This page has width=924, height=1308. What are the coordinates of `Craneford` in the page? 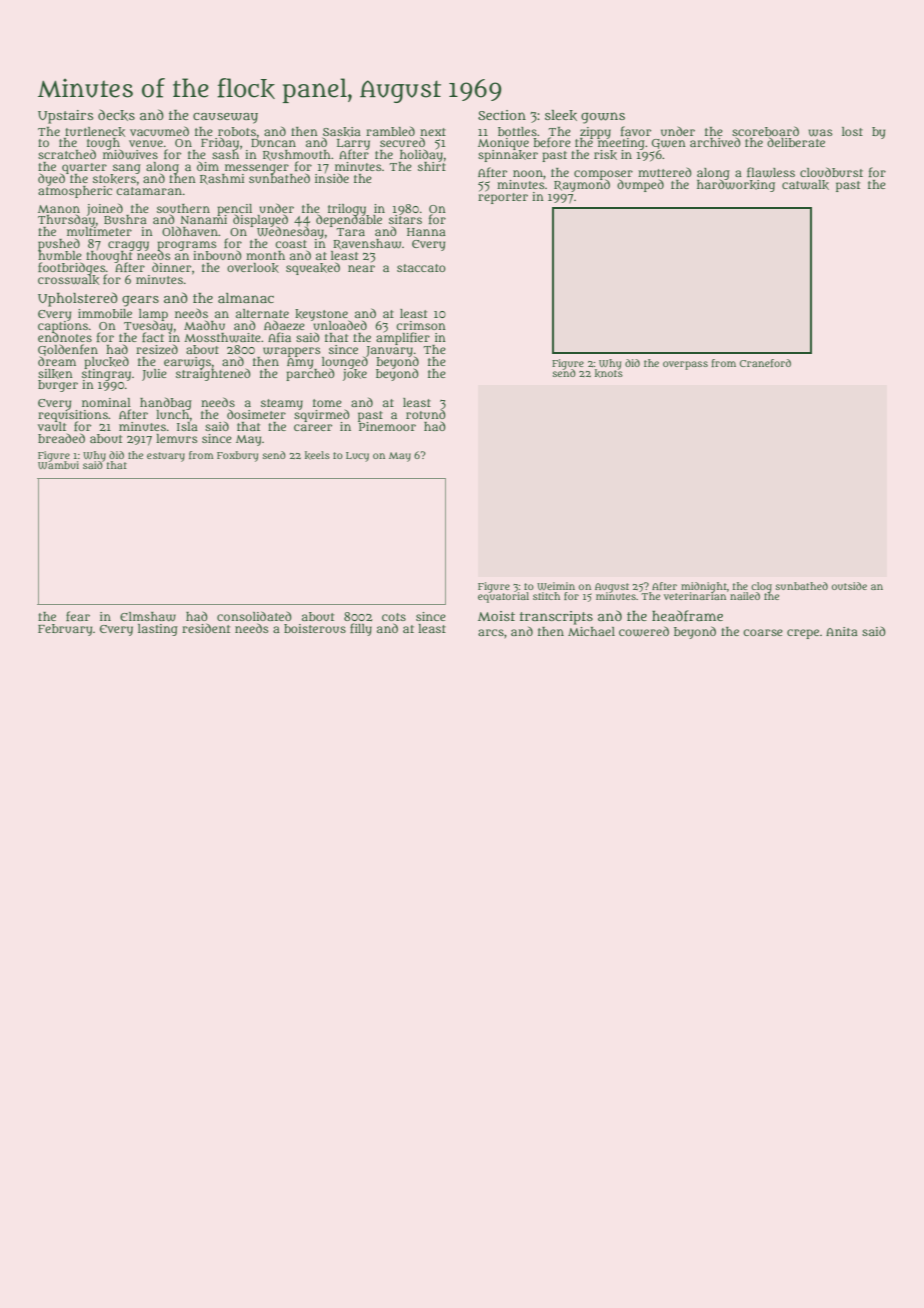 It's located at (765, 363).
